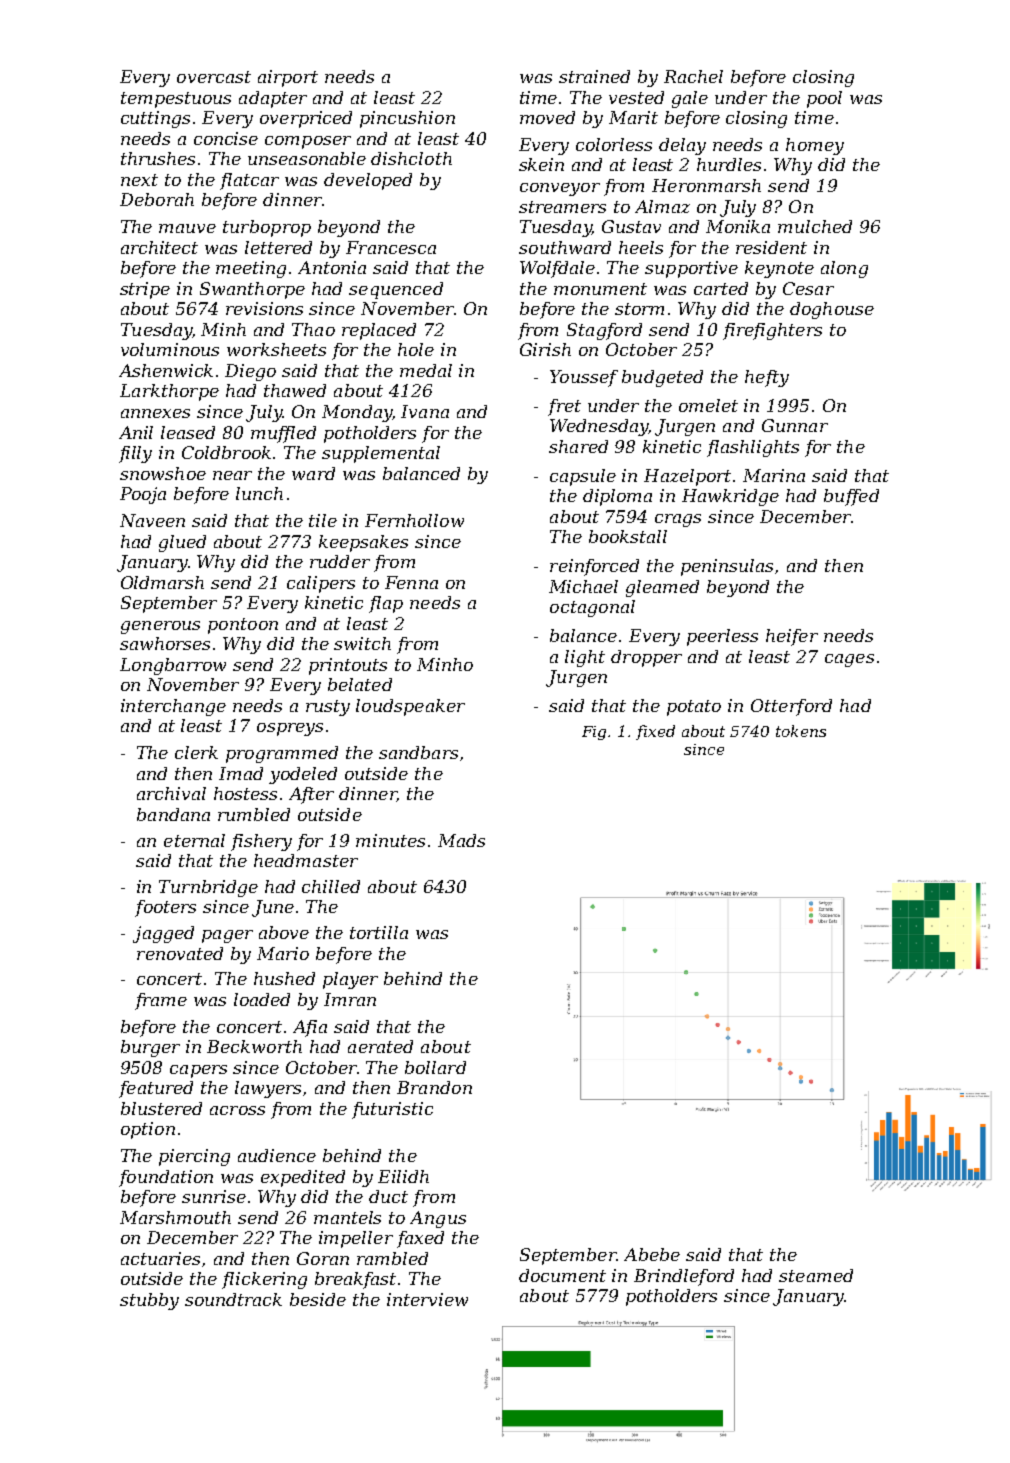 The height and width of the document is (1463, 1010). Describe the element at coordinates (801, 731) in the document. I see `tokens` at that location.
